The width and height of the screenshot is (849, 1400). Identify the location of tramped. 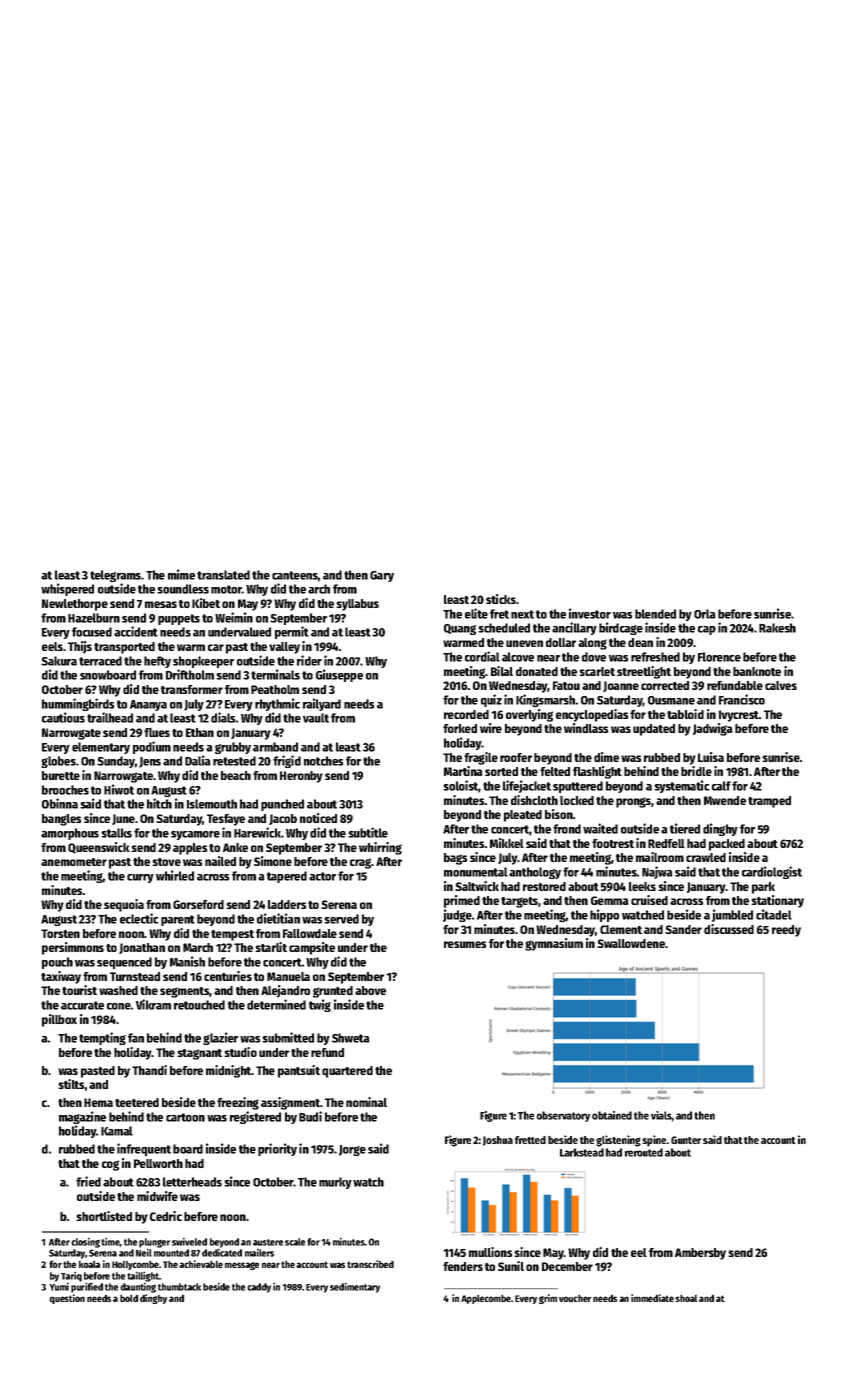
(769, 802).
